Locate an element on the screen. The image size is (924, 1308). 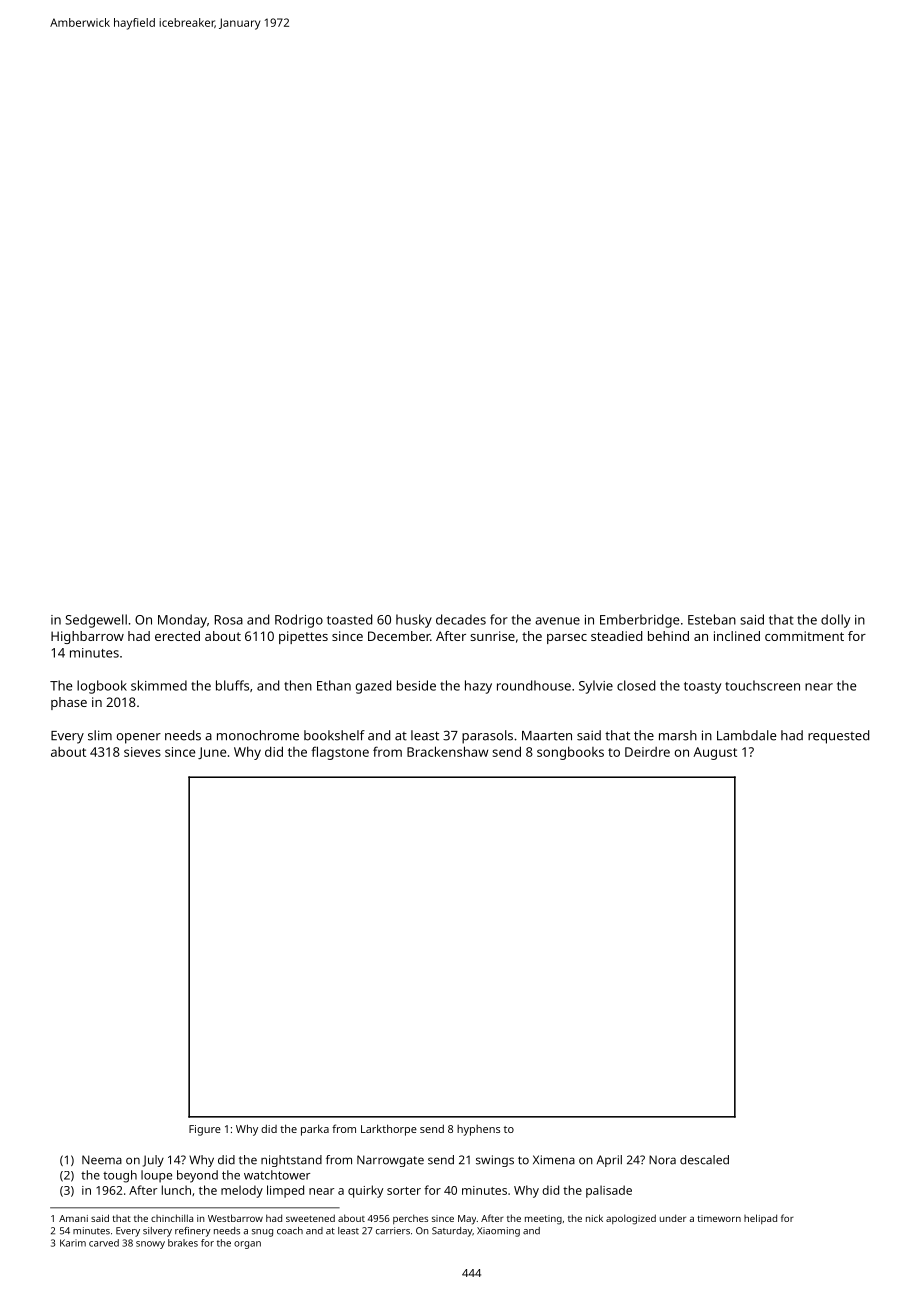
August is located at coordinates (715, 753).
